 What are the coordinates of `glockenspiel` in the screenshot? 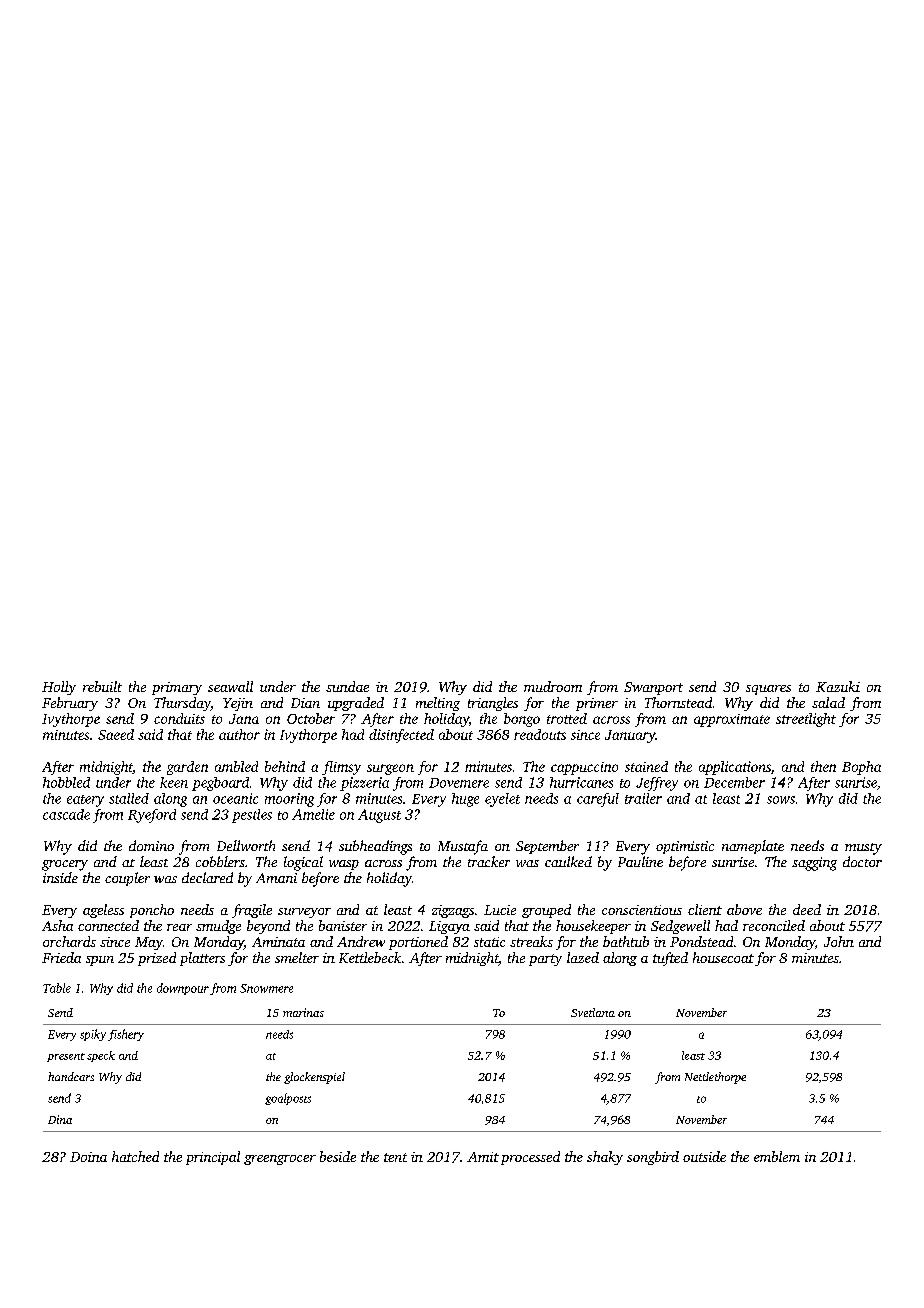 It's located at (314, 1078).
